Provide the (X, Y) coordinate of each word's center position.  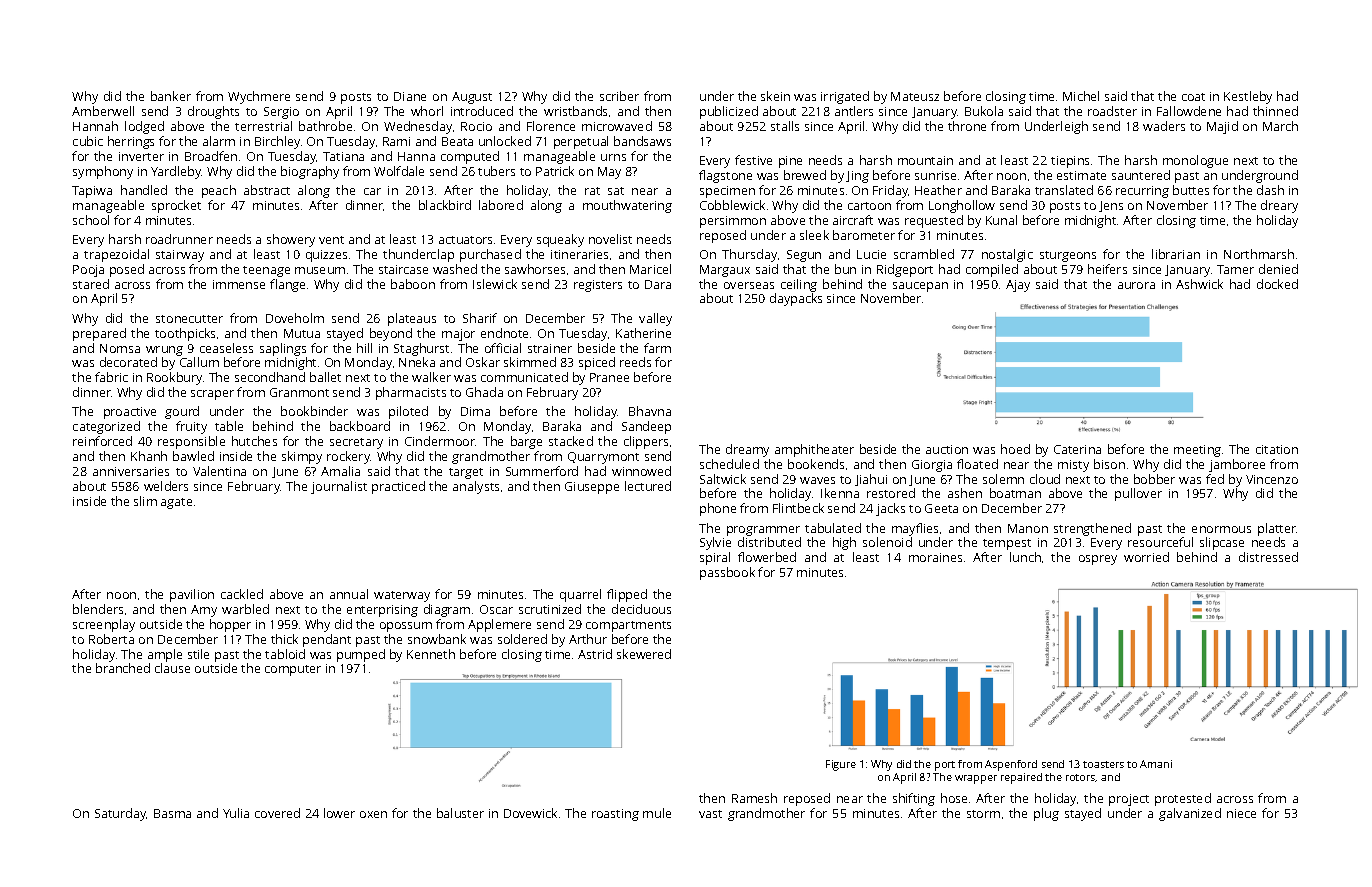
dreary (1279, 206)
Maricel (650, 269)
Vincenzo (1272, 479)
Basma (172, 813)
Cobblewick (732, 205)
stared (91, 284)
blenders (98, 609)
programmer (763, 531)
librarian (1176, 254)
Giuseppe (592, 488)
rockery (349, 457)
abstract (267, 190)
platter (1277, 529)
